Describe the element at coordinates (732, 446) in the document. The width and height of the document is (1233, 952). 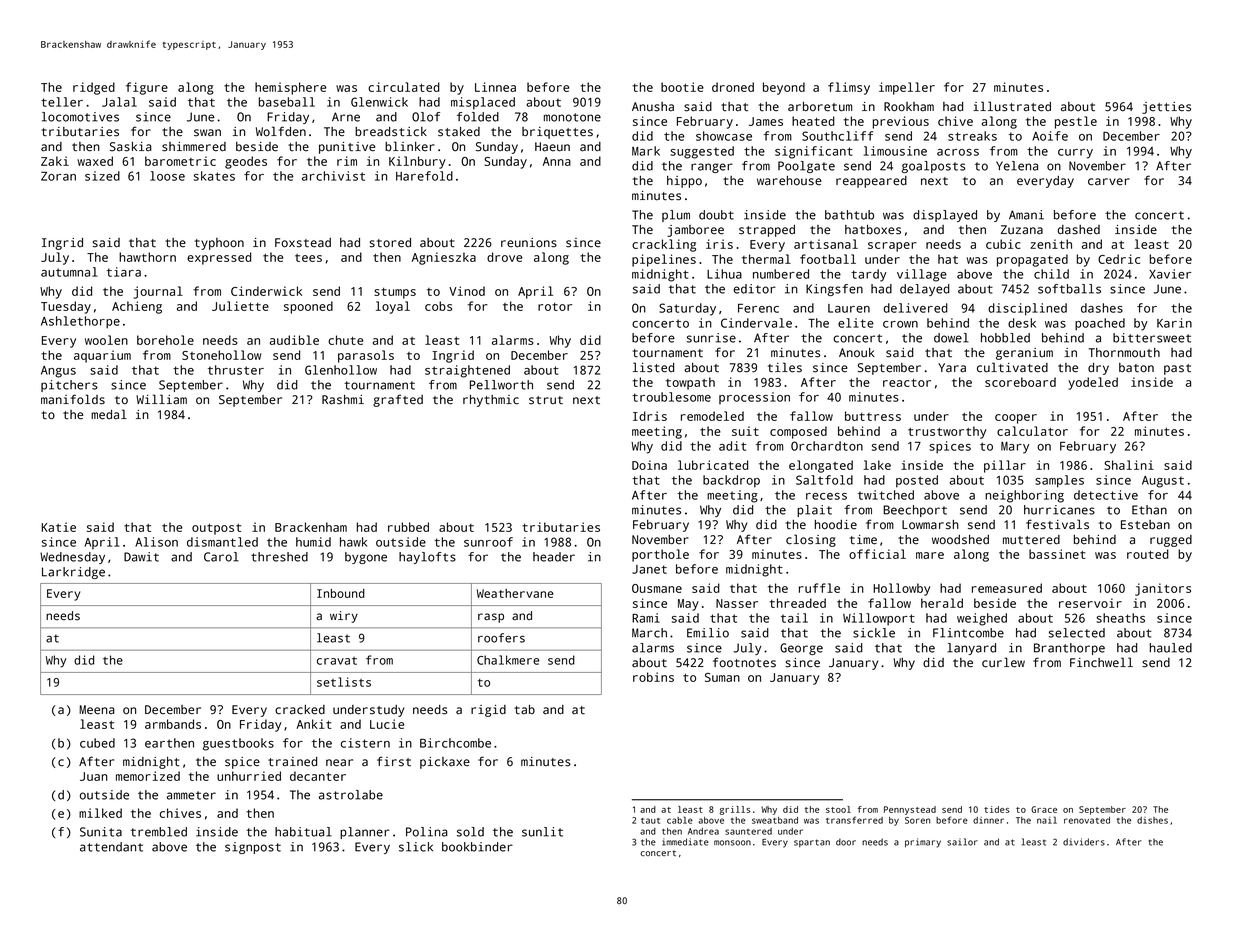
I see `adit` at that location.
